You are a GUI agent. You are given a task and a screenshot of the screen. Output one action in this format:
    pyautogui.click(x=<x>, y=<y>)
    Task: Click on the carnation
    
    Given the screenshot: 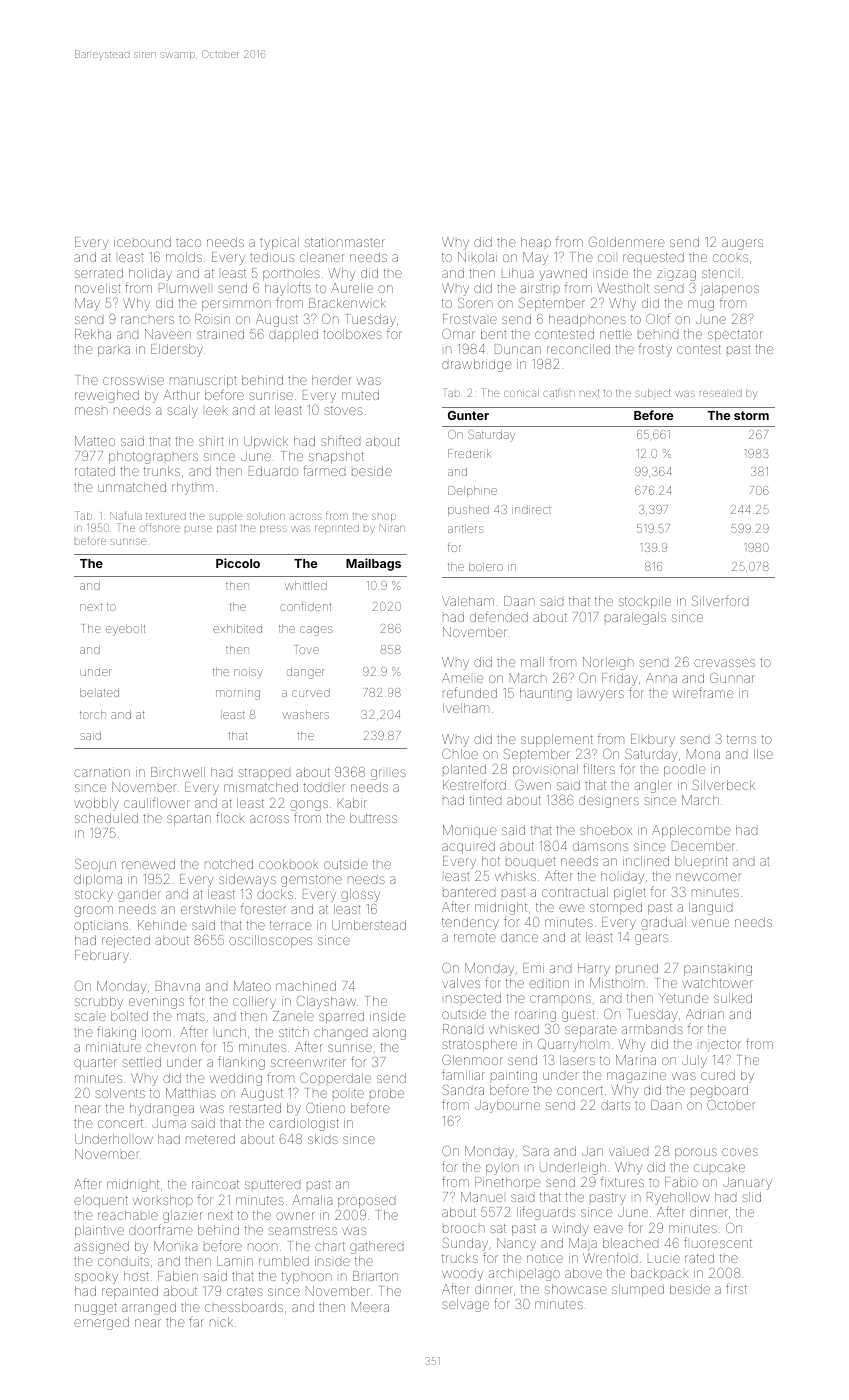 What is the action you would take?
    pyautogui.click(x=102, y=772)
